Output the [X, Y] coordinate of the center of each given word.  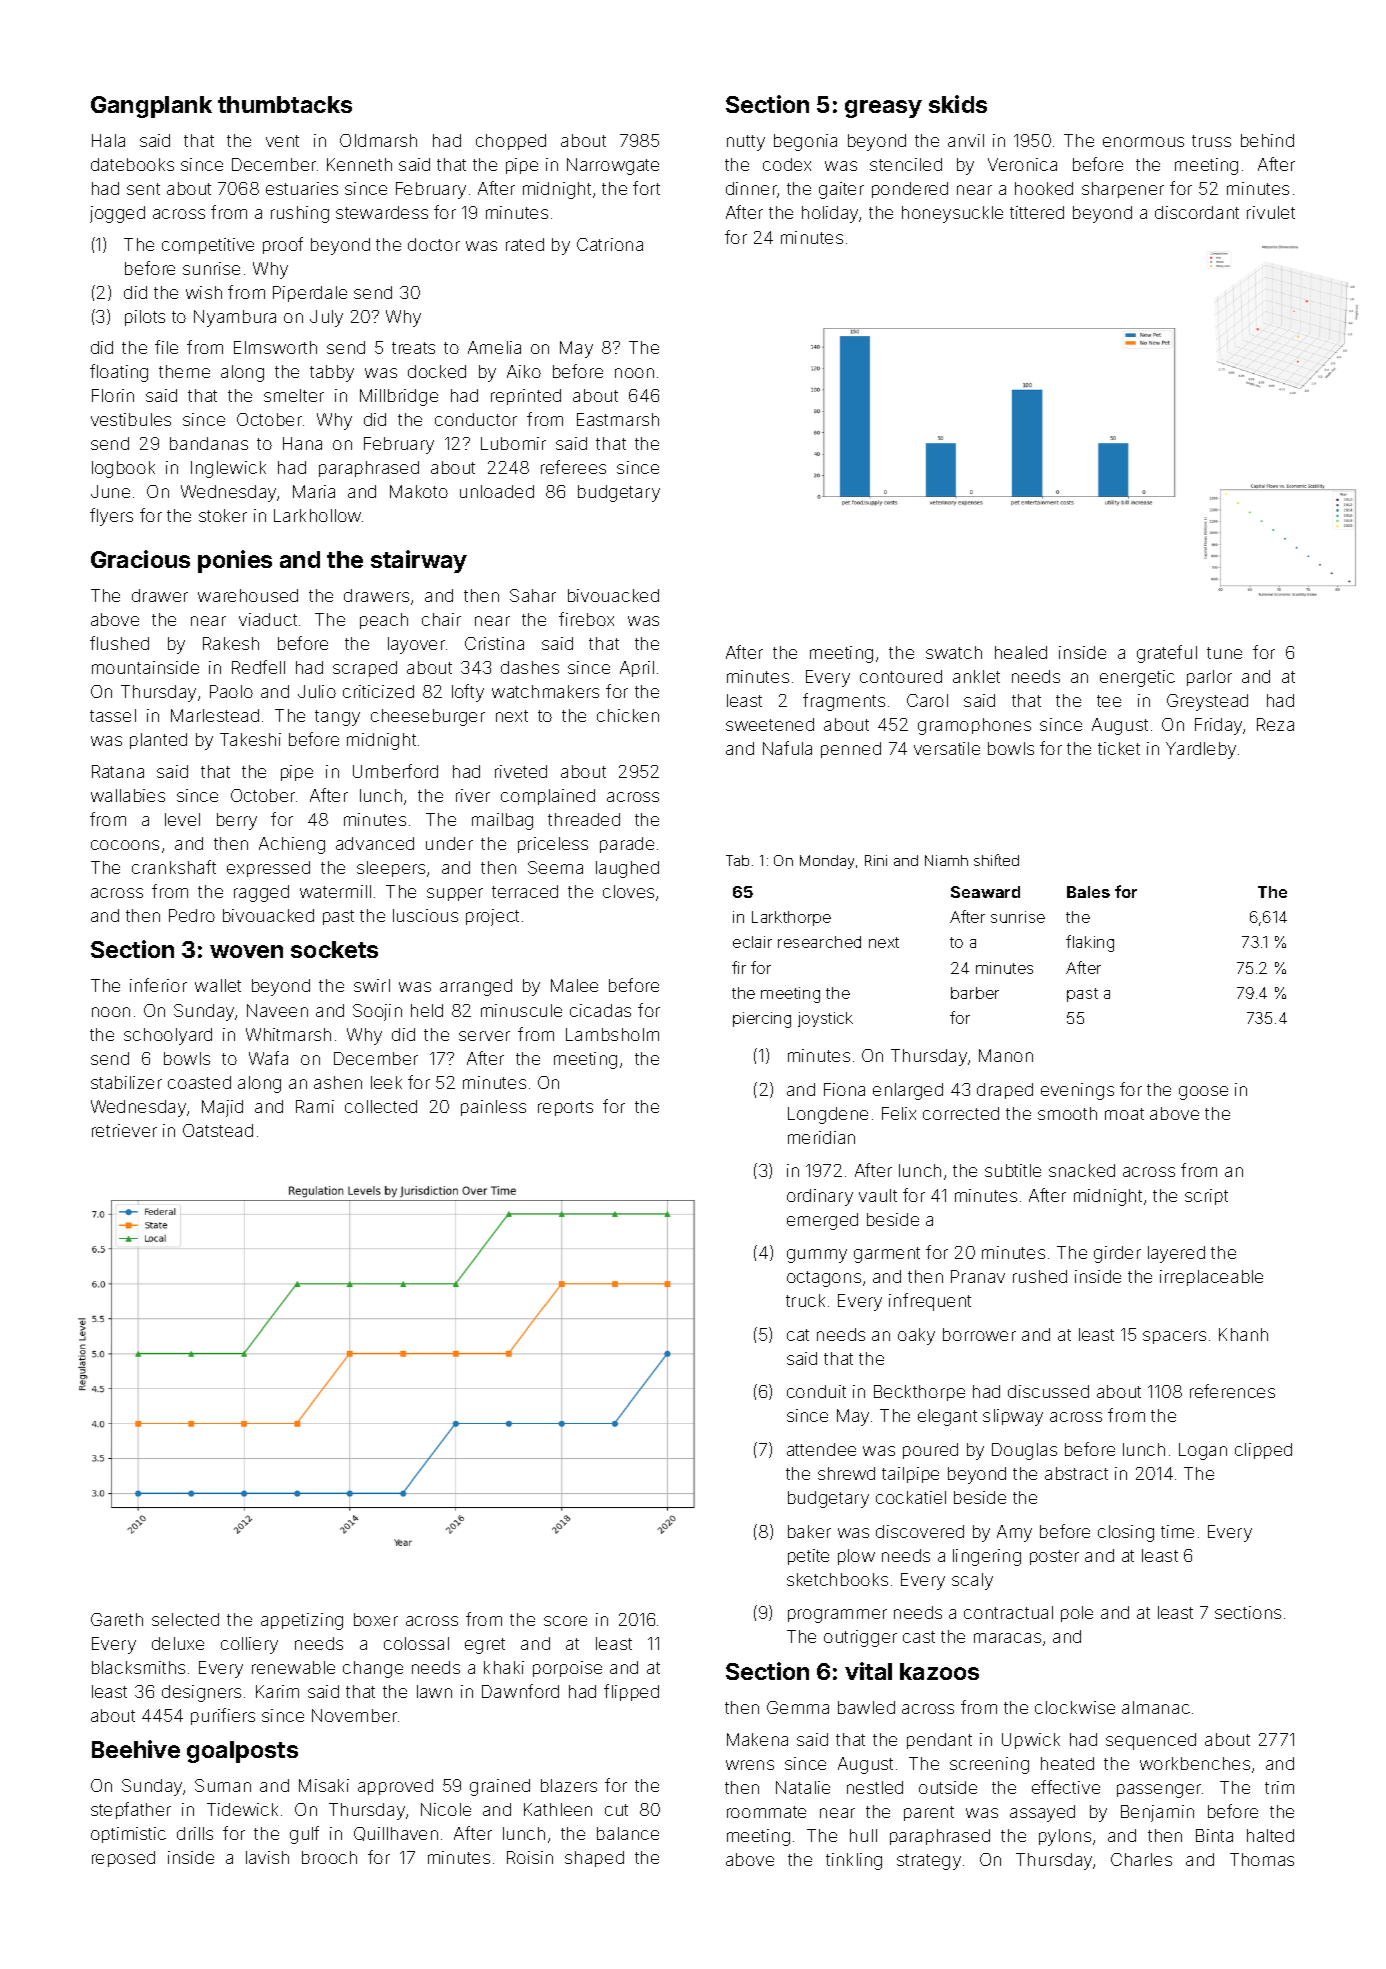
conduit [816, 1391]
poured [930, 1451]
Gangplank [151, 107]
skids [958, 104]
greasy [883, 109]
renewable [293, 1667]
